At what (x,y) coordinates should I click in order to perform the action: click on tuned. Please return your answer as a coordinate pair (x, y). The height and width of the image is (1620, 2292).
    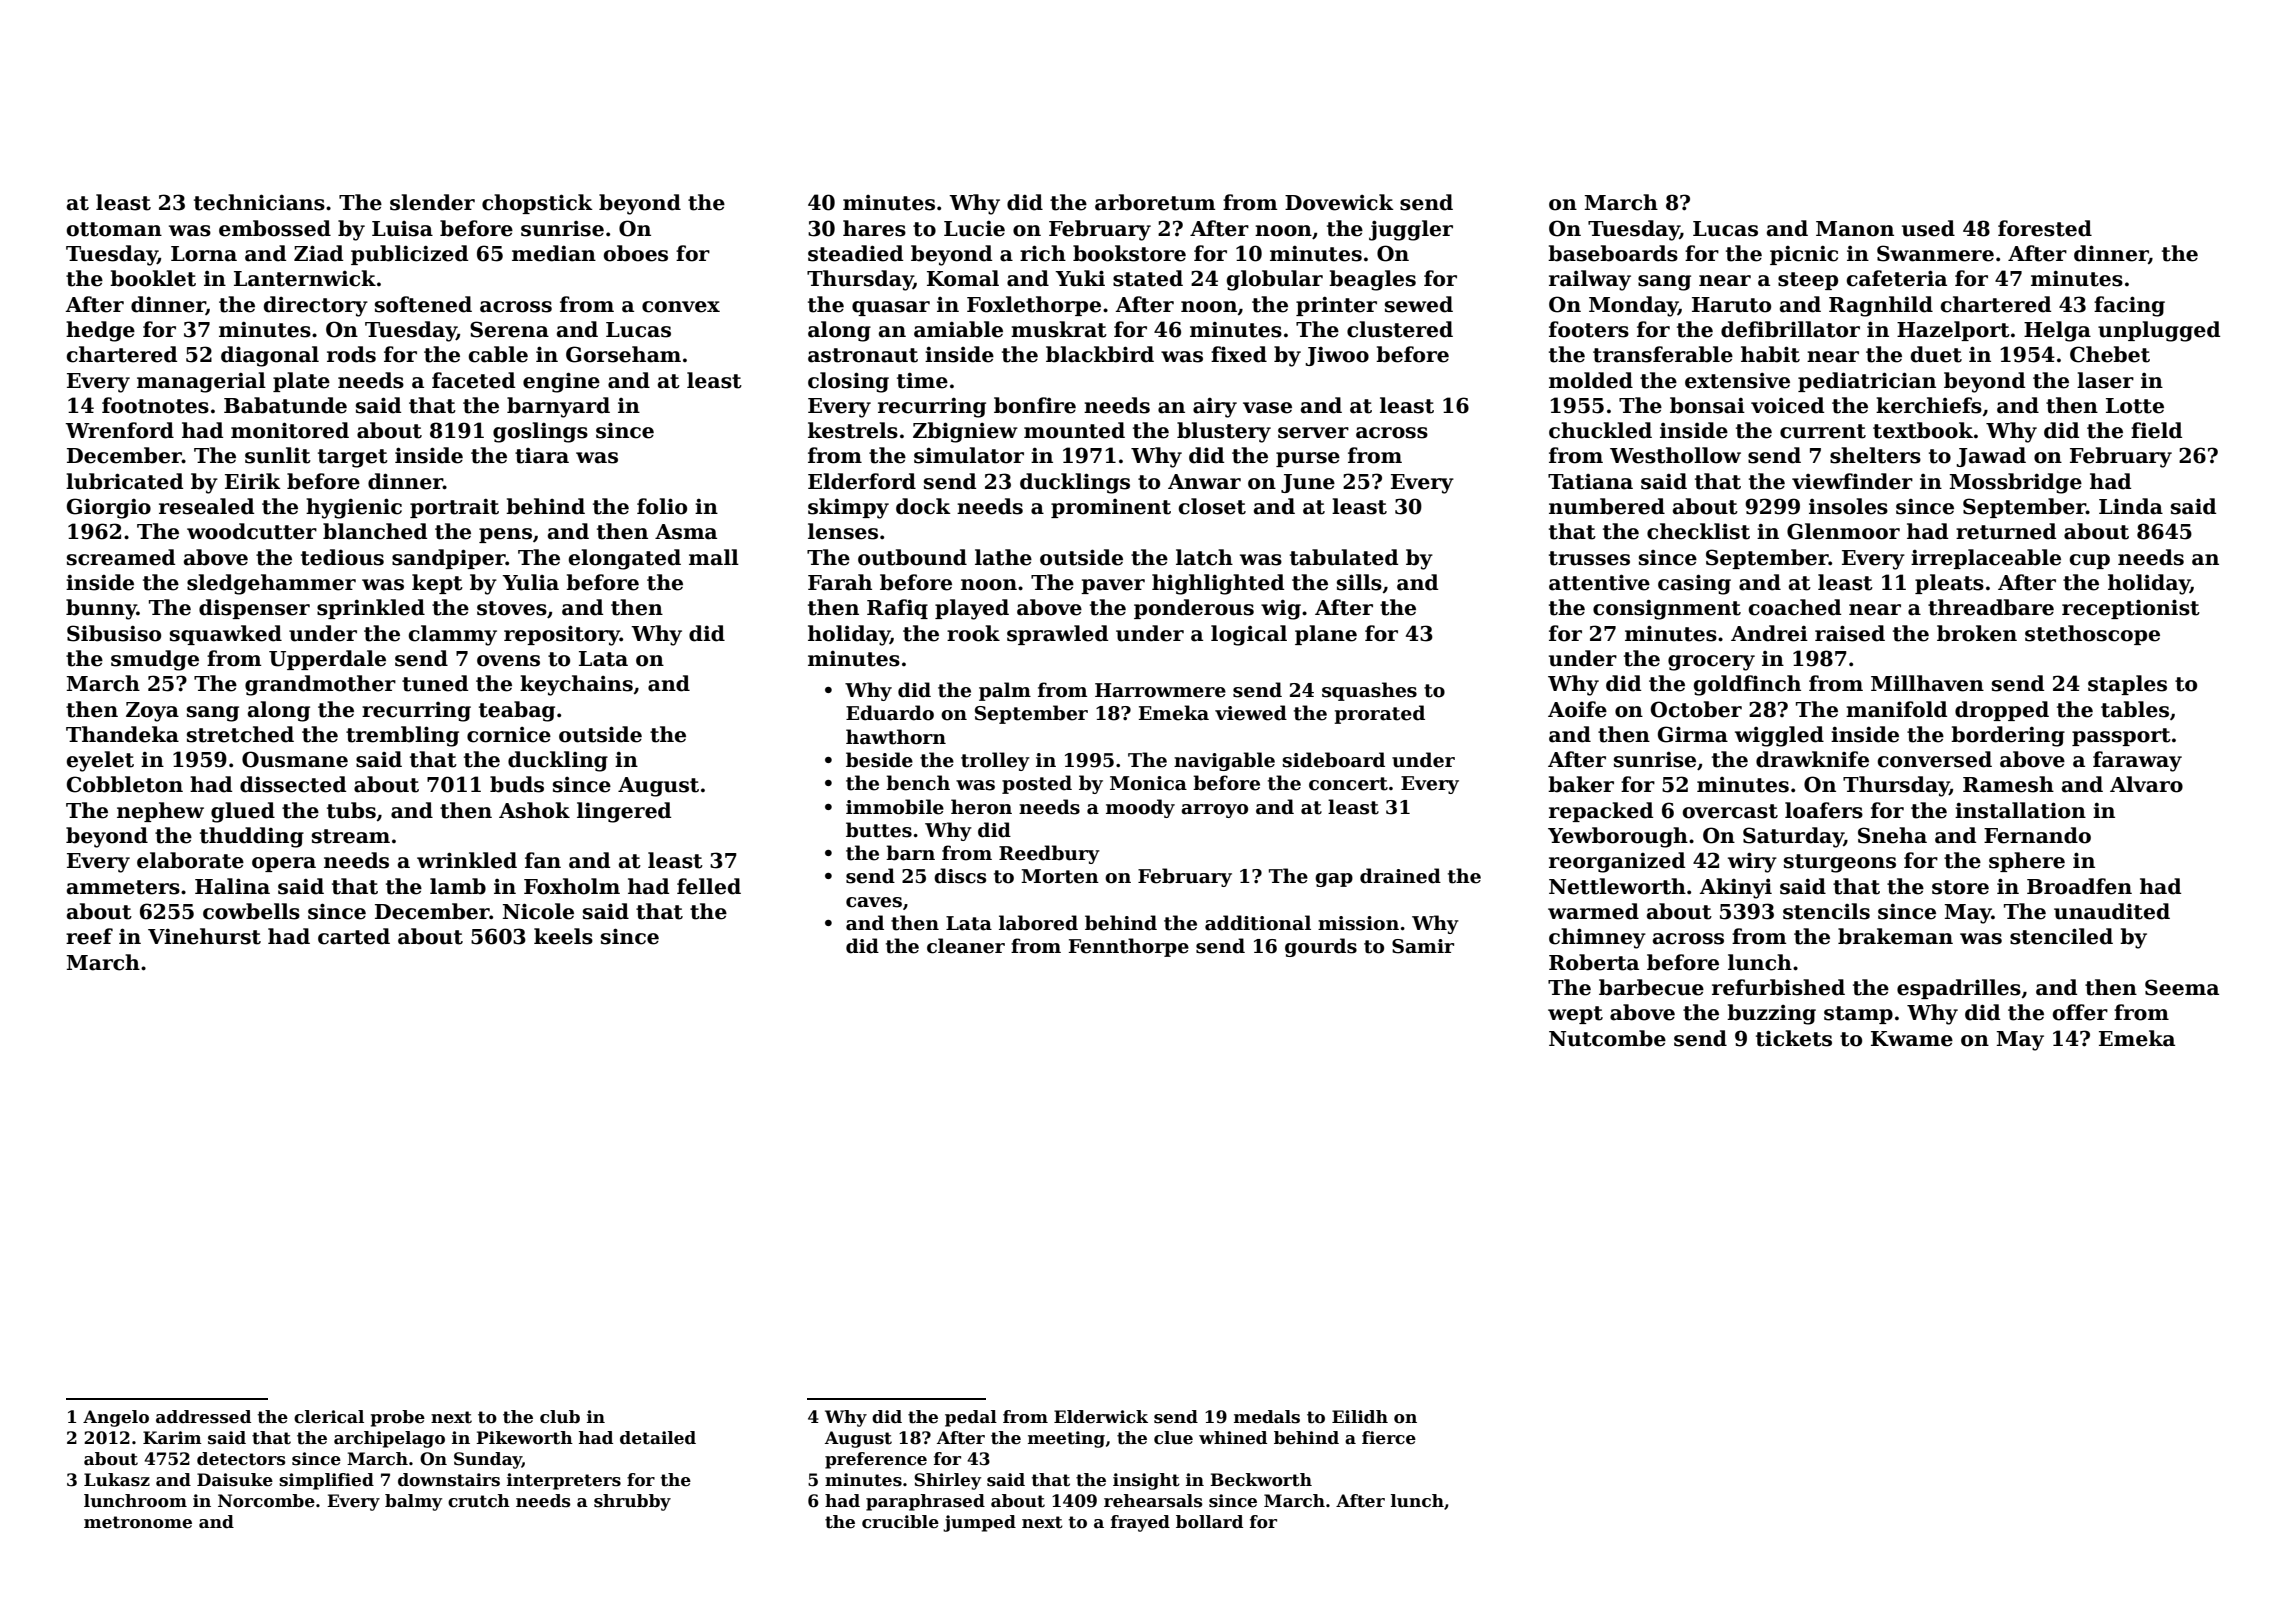
    Looking at the image, I should click on (435, 683).
